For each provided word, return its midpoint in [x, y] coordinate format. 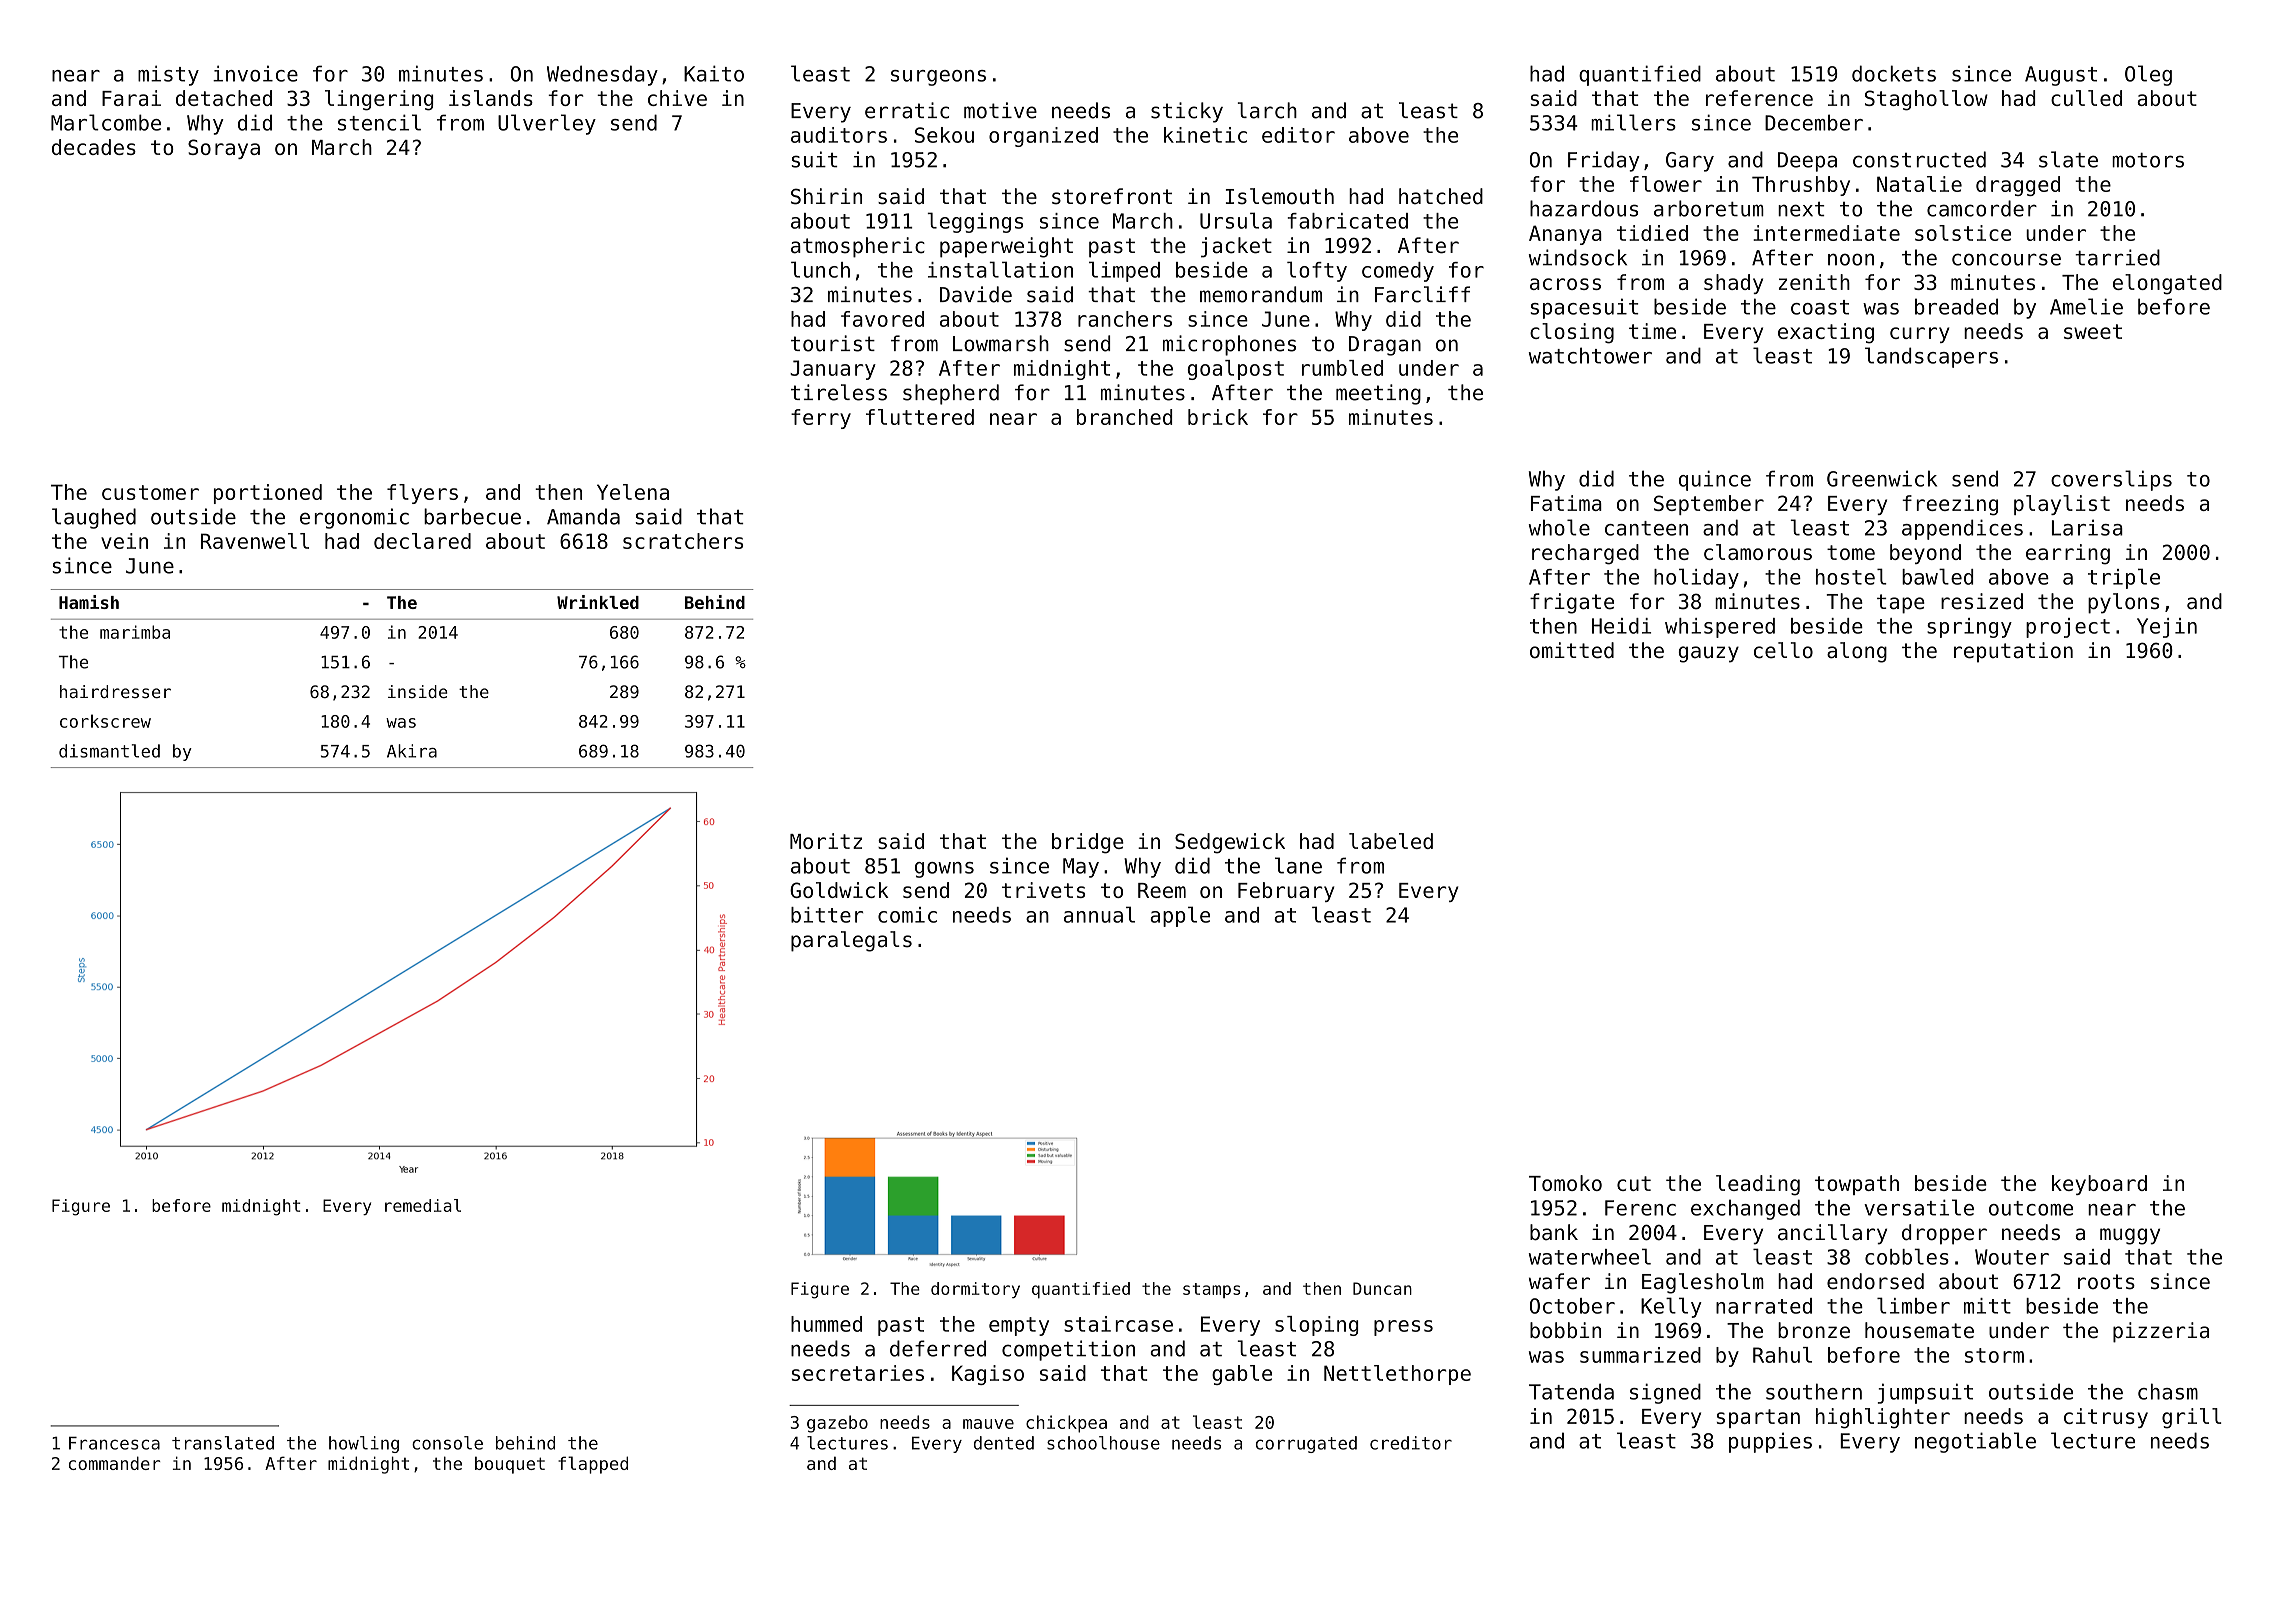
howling [364, 1444]
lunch [820, 269]
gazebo [837, 1424]
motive [1000, 110]
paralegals [851, 941]
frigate [1572, 603]
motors [2148, 160]
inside [418, 691]
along [1857, 652]
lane [1298, 865]
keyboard [2099, 1185]
